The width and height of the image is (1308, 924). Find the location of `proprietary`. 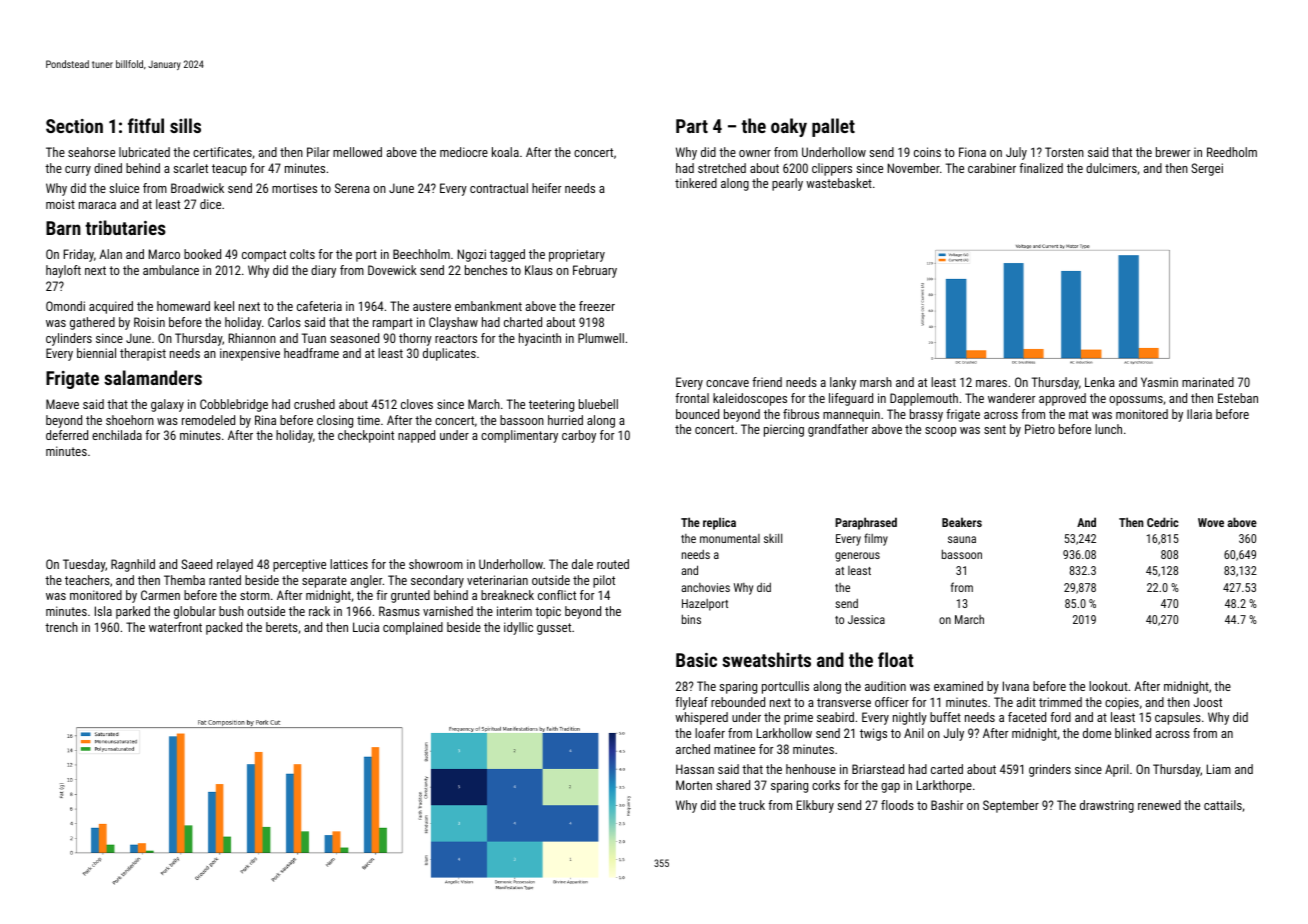

proprietary is located at coordinates (577, 255).
